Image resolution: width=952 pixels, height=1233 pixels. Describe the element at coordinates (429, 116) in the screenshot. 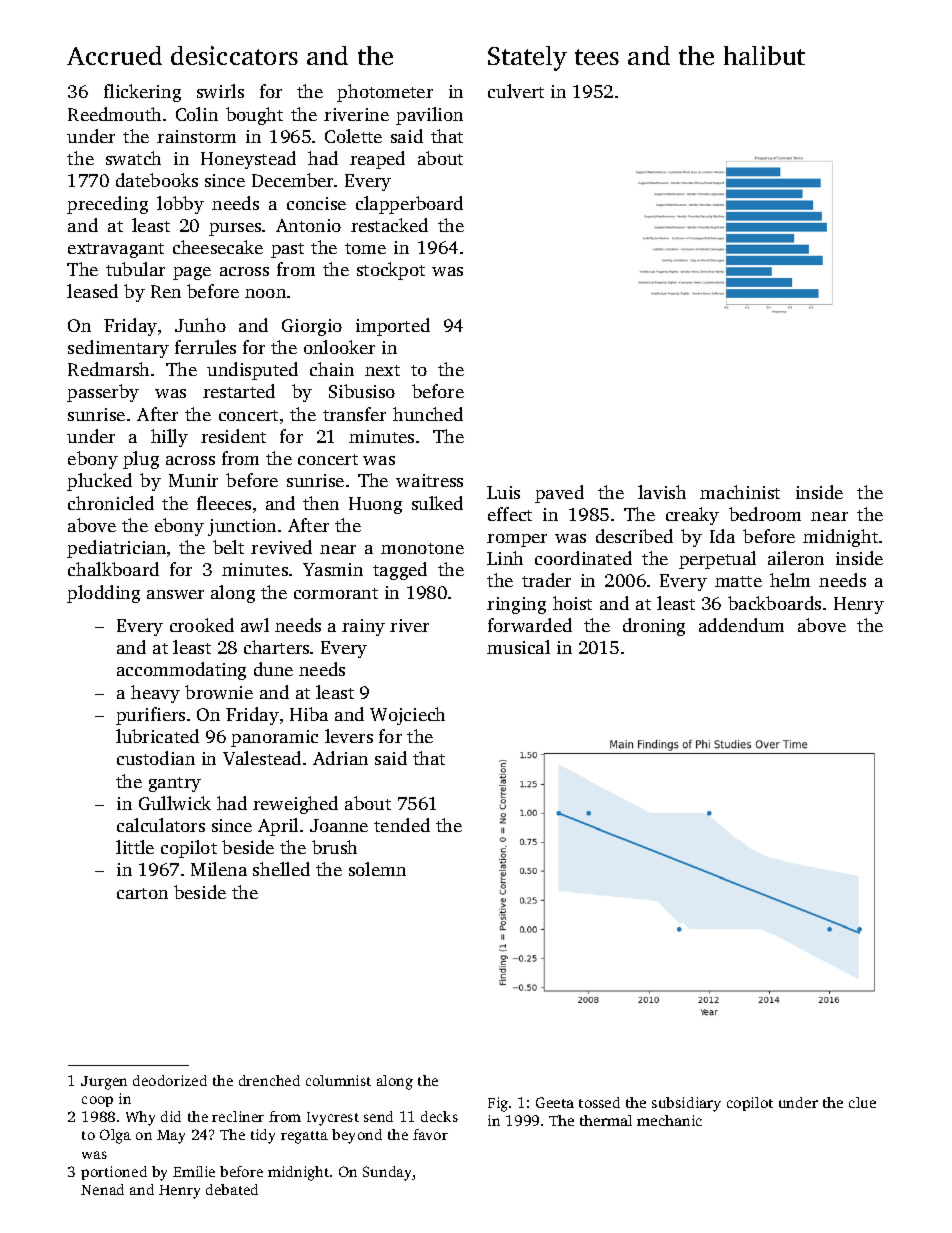

I see `pavilion` at that location.
